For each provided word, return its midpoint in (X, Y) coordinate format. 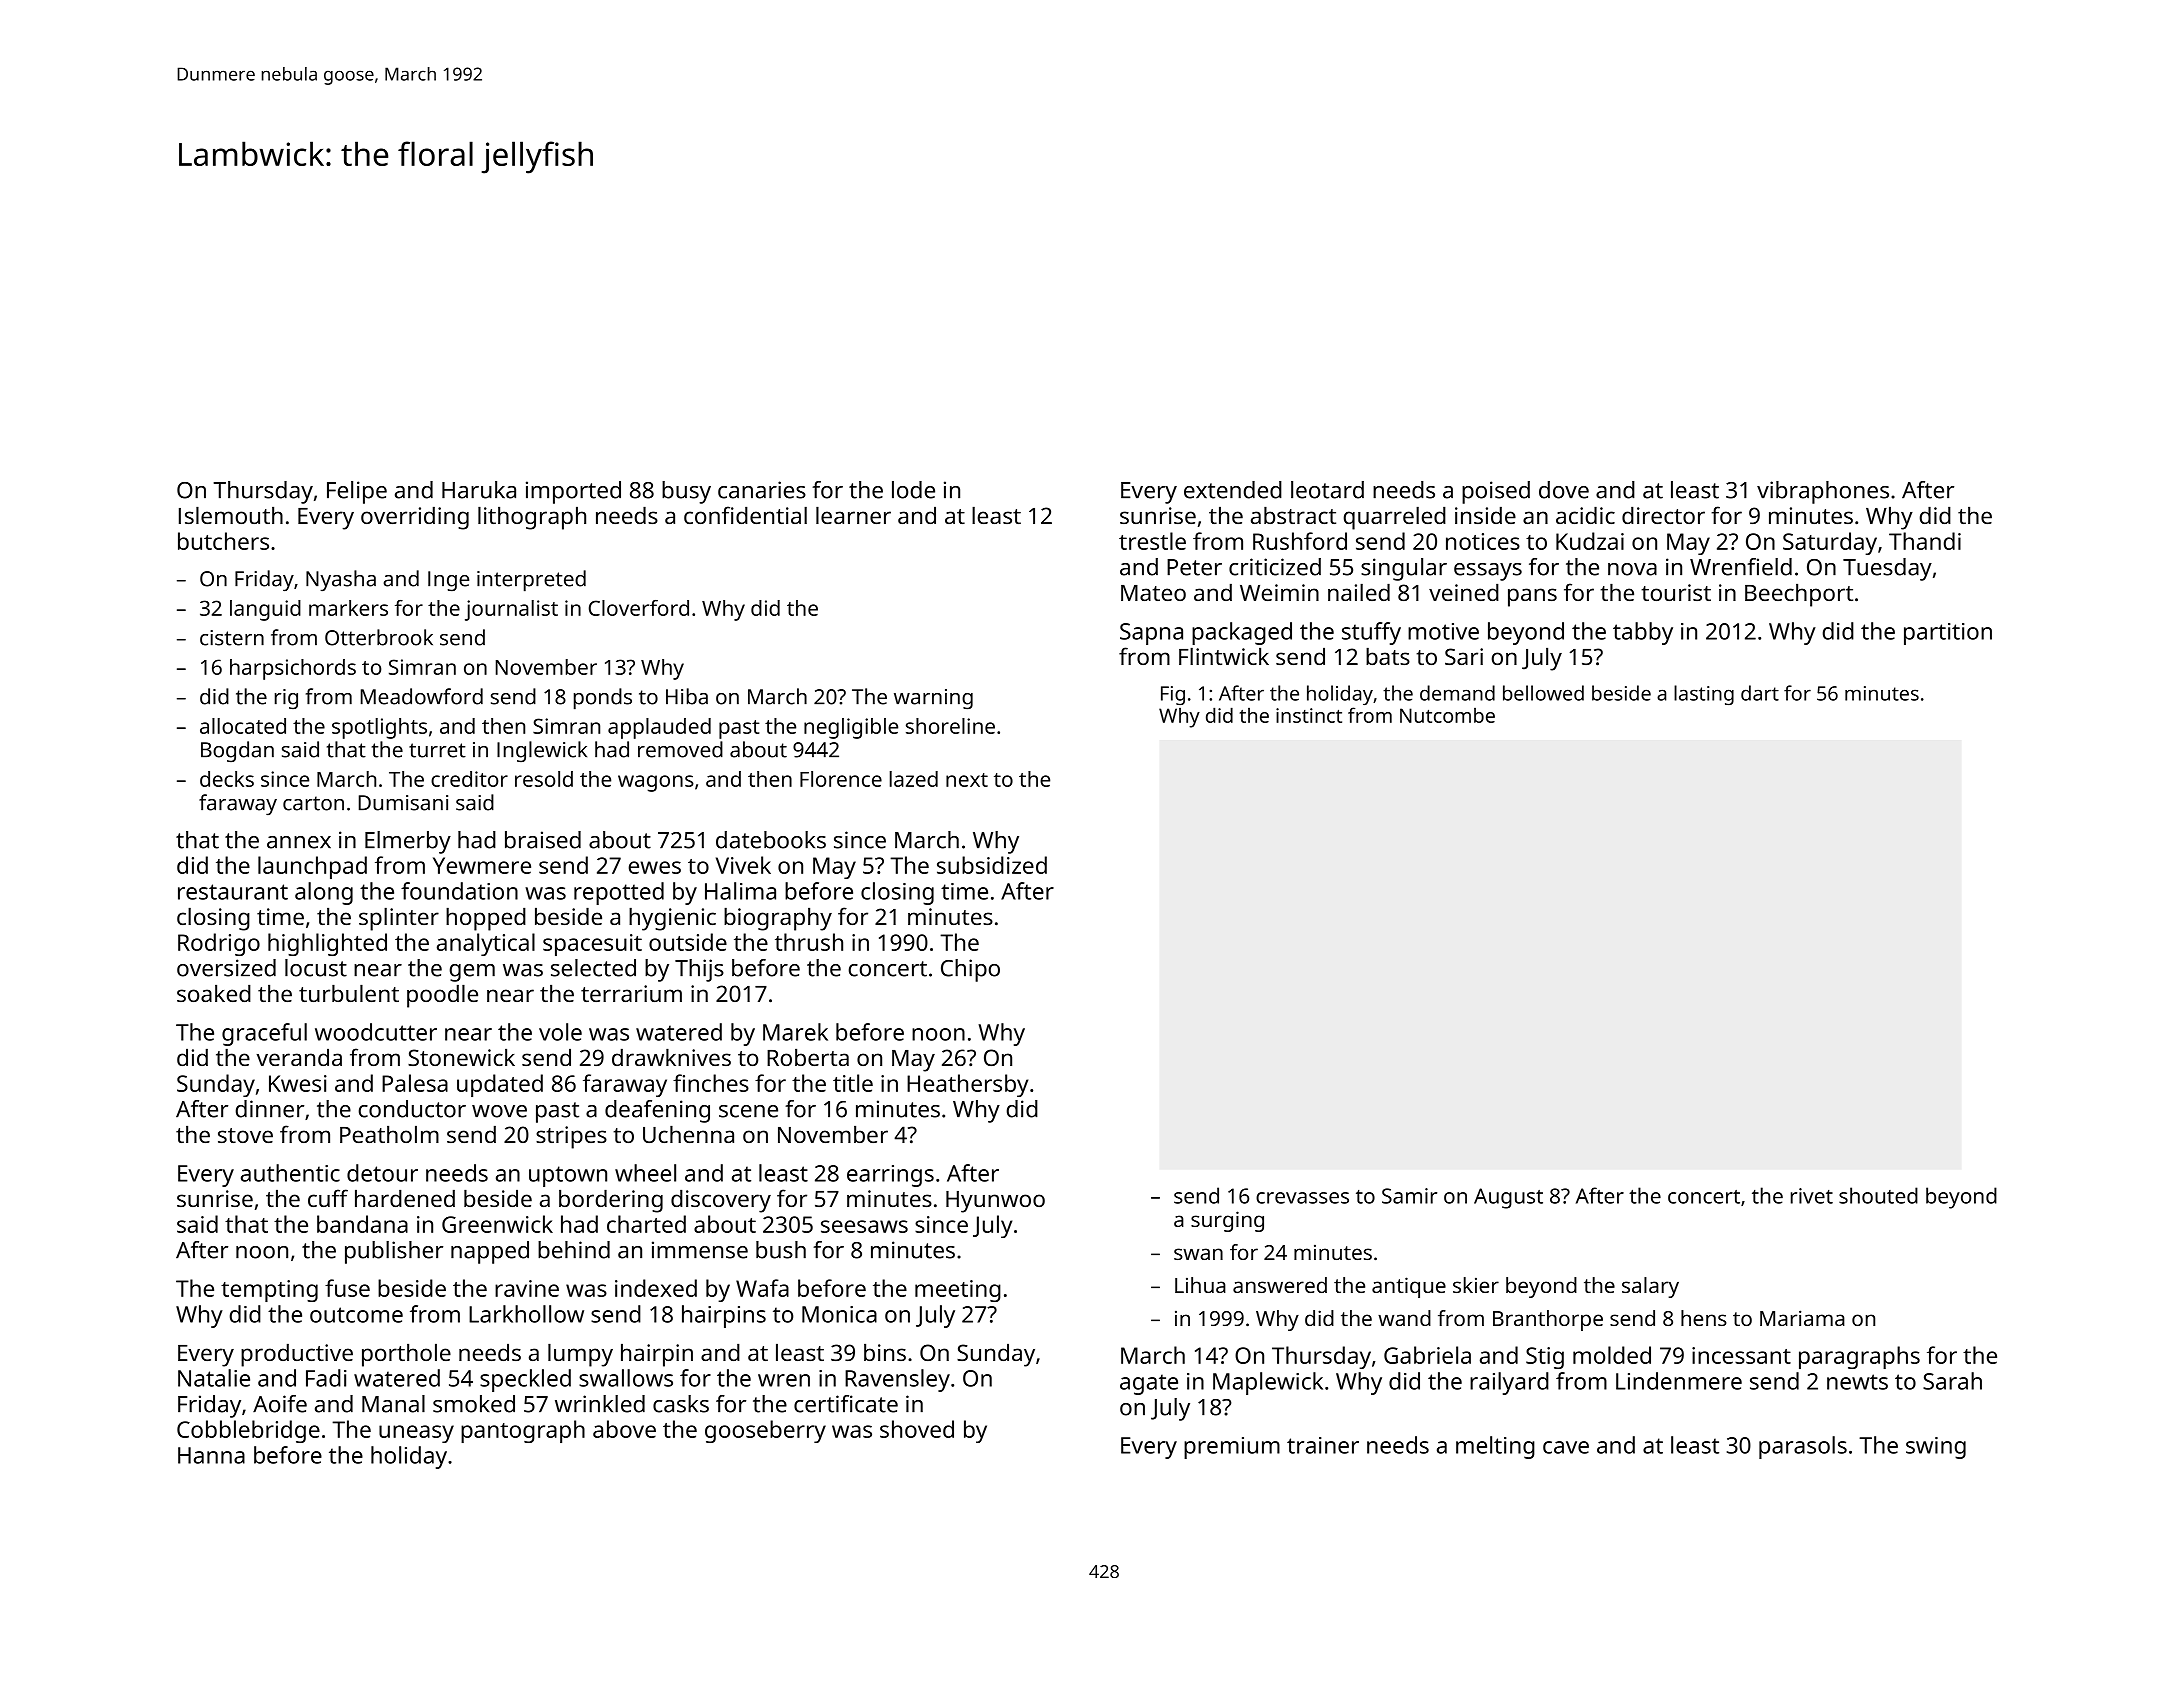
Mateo (1153, 593)
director (1663, 515)
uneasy (416, 1434)
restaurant (233, 892)
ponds (603, 699)
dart (1760, 693)
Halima (740, 891)
